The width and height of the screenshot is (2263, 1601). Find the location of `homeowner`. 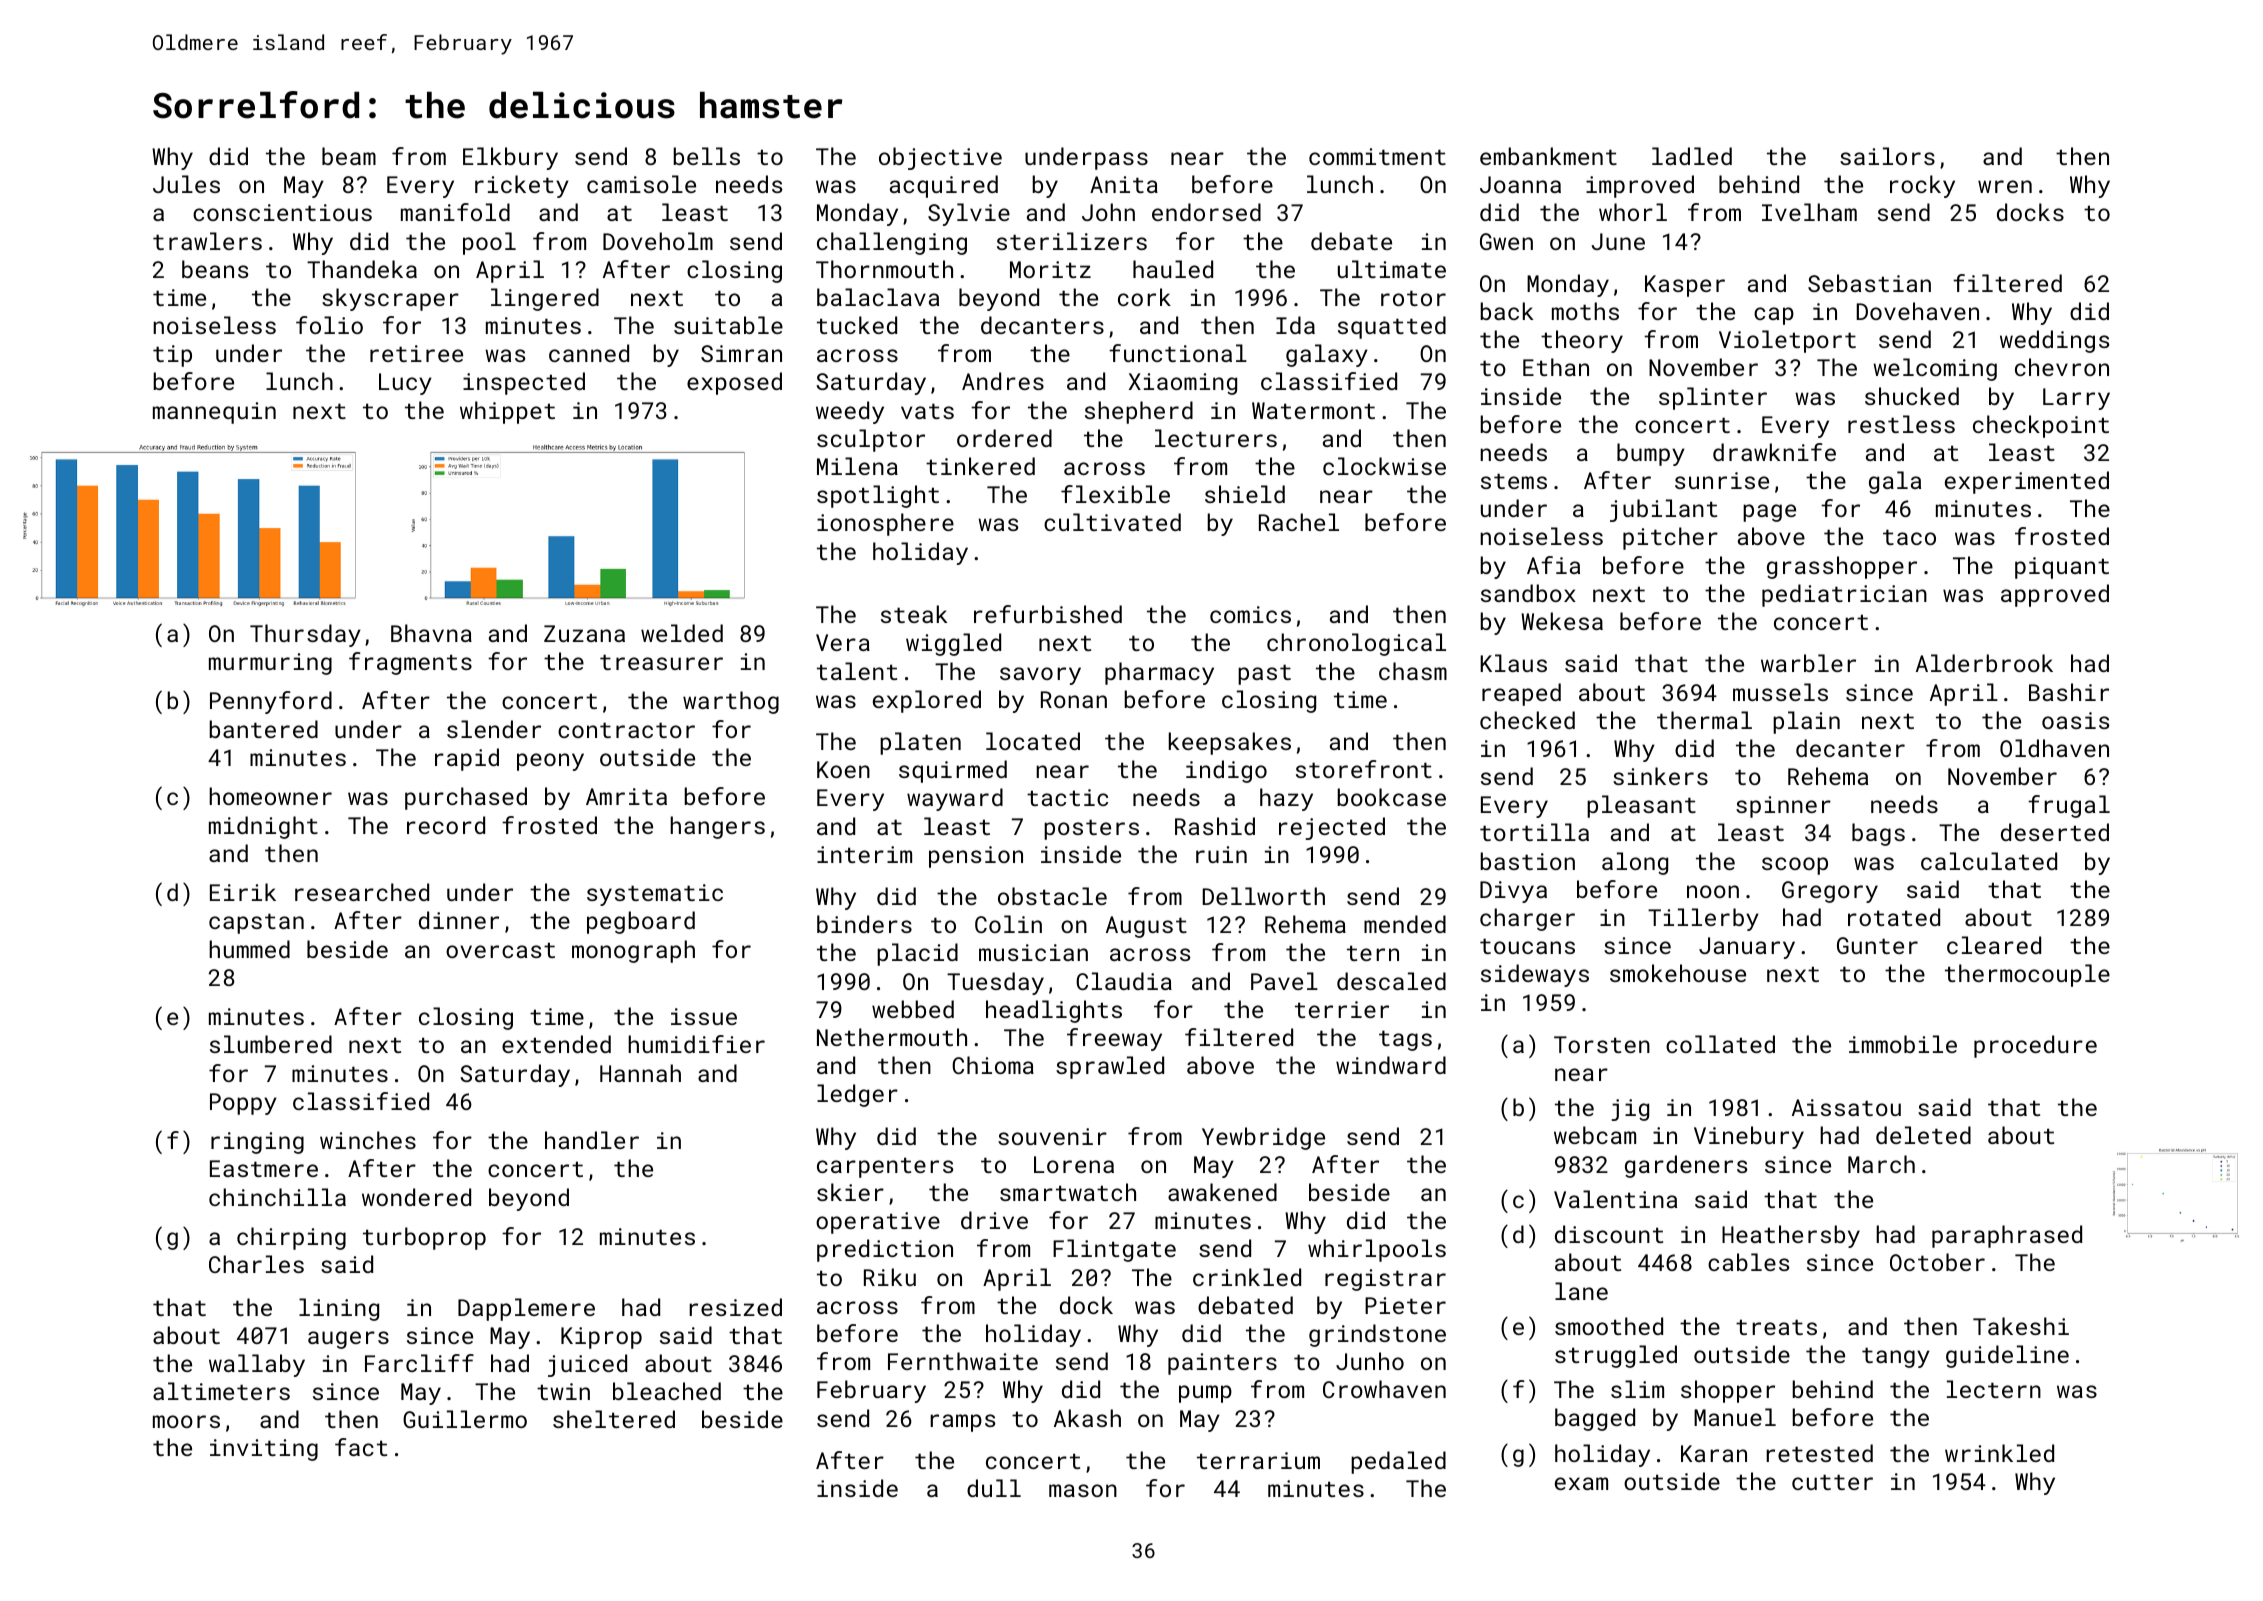

homeowner is located at coordinates (270, 796).
